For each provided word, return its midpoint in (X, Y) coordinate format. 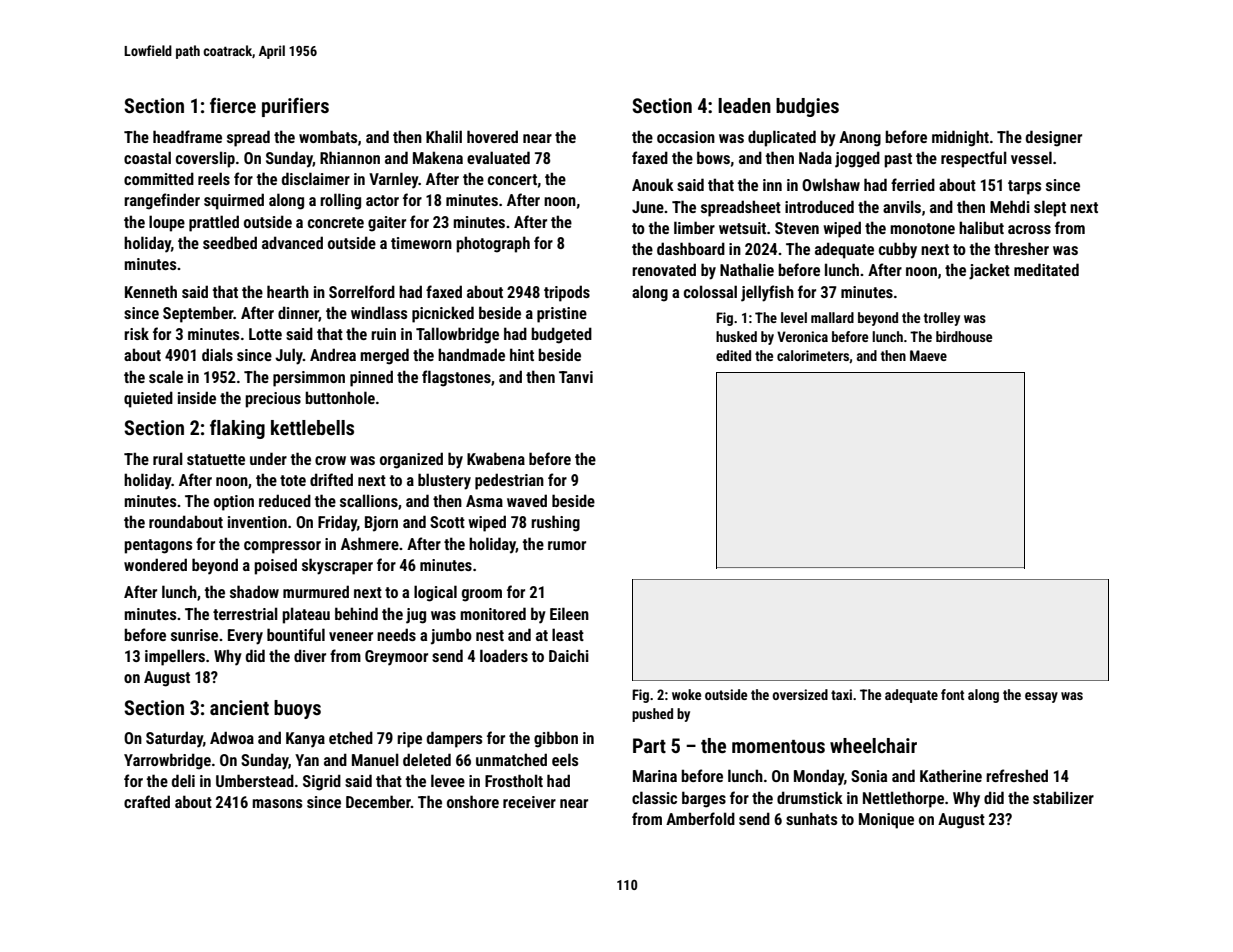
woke (686, 694)
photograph (493, 244)
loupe (167, 223)
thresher (1021, 248)
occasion (686, 137)
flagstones (456, 378)
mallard (832, 317)
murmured (316, 591)
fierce (233, 105)
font (952, 694)
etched (351, 737)
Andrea (333, 354)
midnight (960, 138)
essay (1041, 697)
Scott (447, 522)
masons (277, 803)
